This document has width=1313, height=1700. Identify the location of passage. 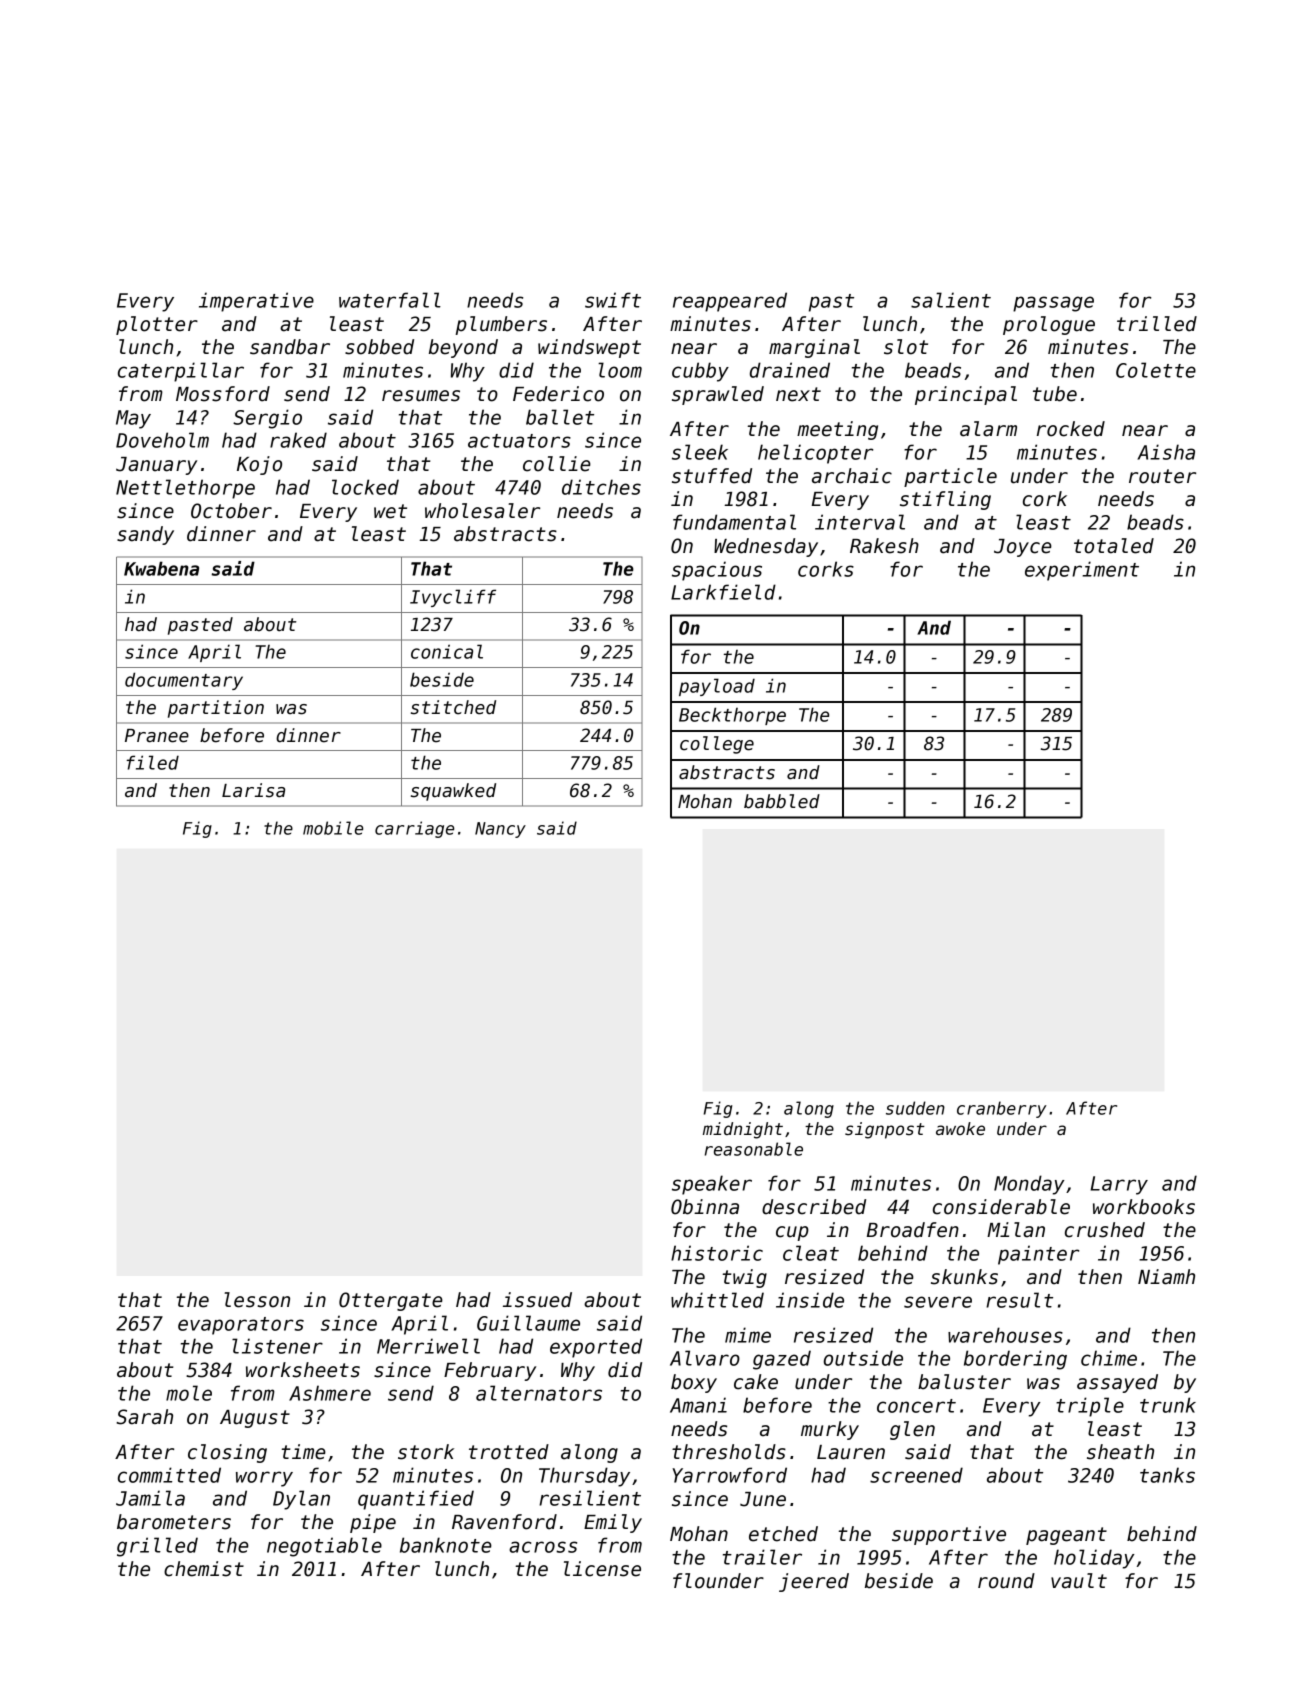
(1053, 304).
